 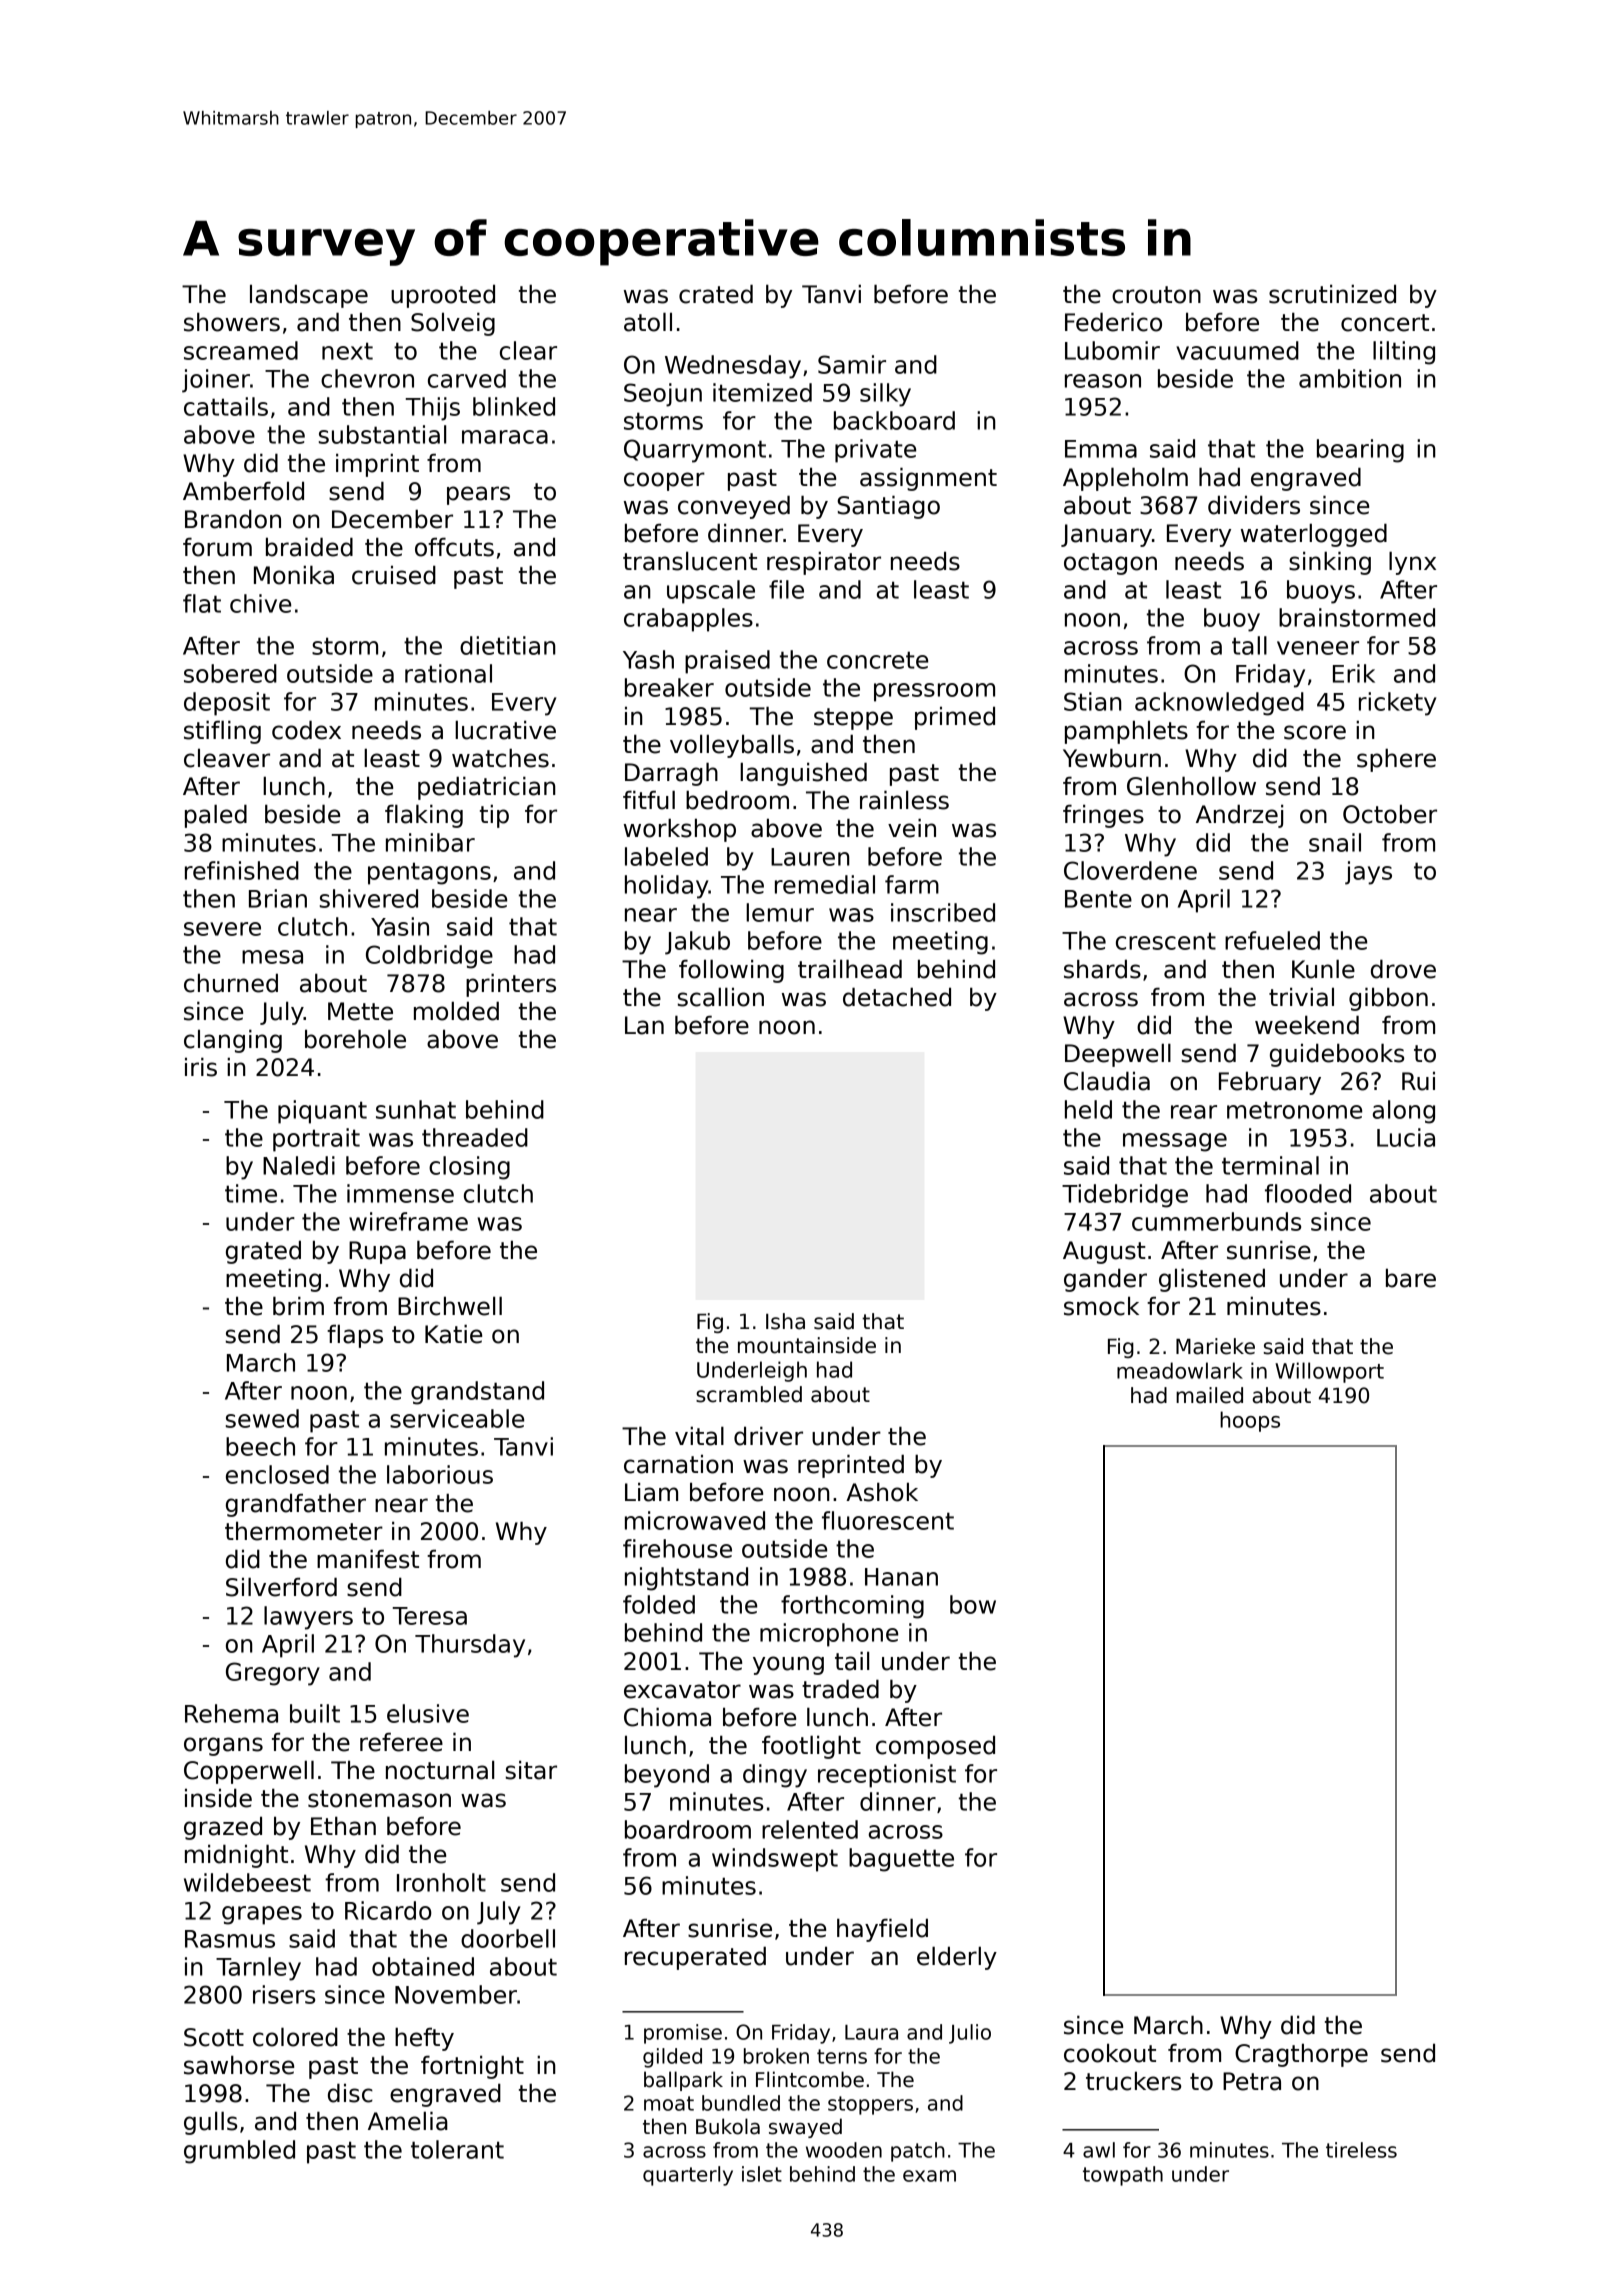 What do you see at coordinates (306, 730) in the screenshot?
I see `codex` at bounding box center [306, 730].
